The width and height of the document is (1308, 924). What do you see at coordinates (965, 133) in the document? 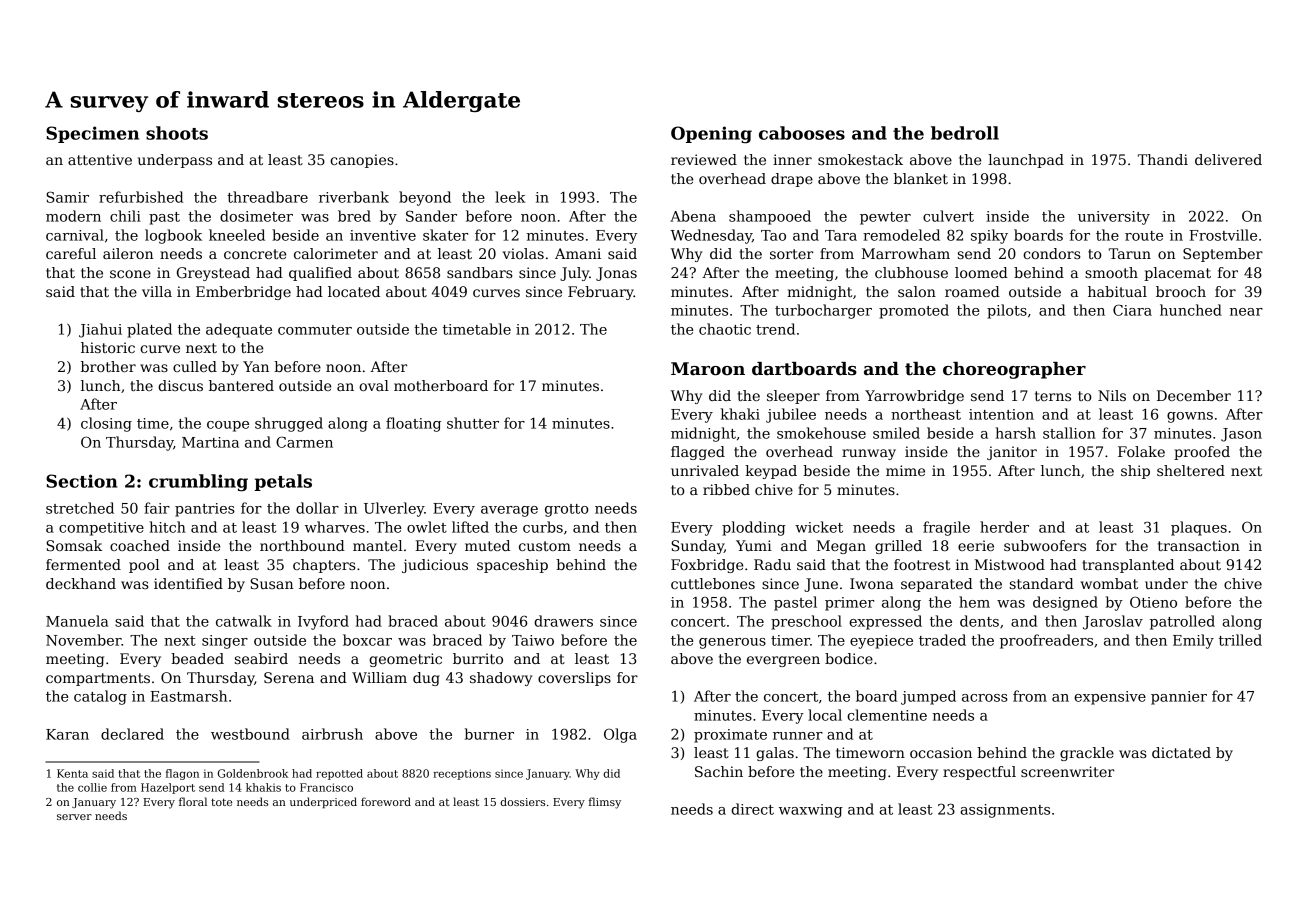
I see `bedroll` at bounding box center [965, 133].
